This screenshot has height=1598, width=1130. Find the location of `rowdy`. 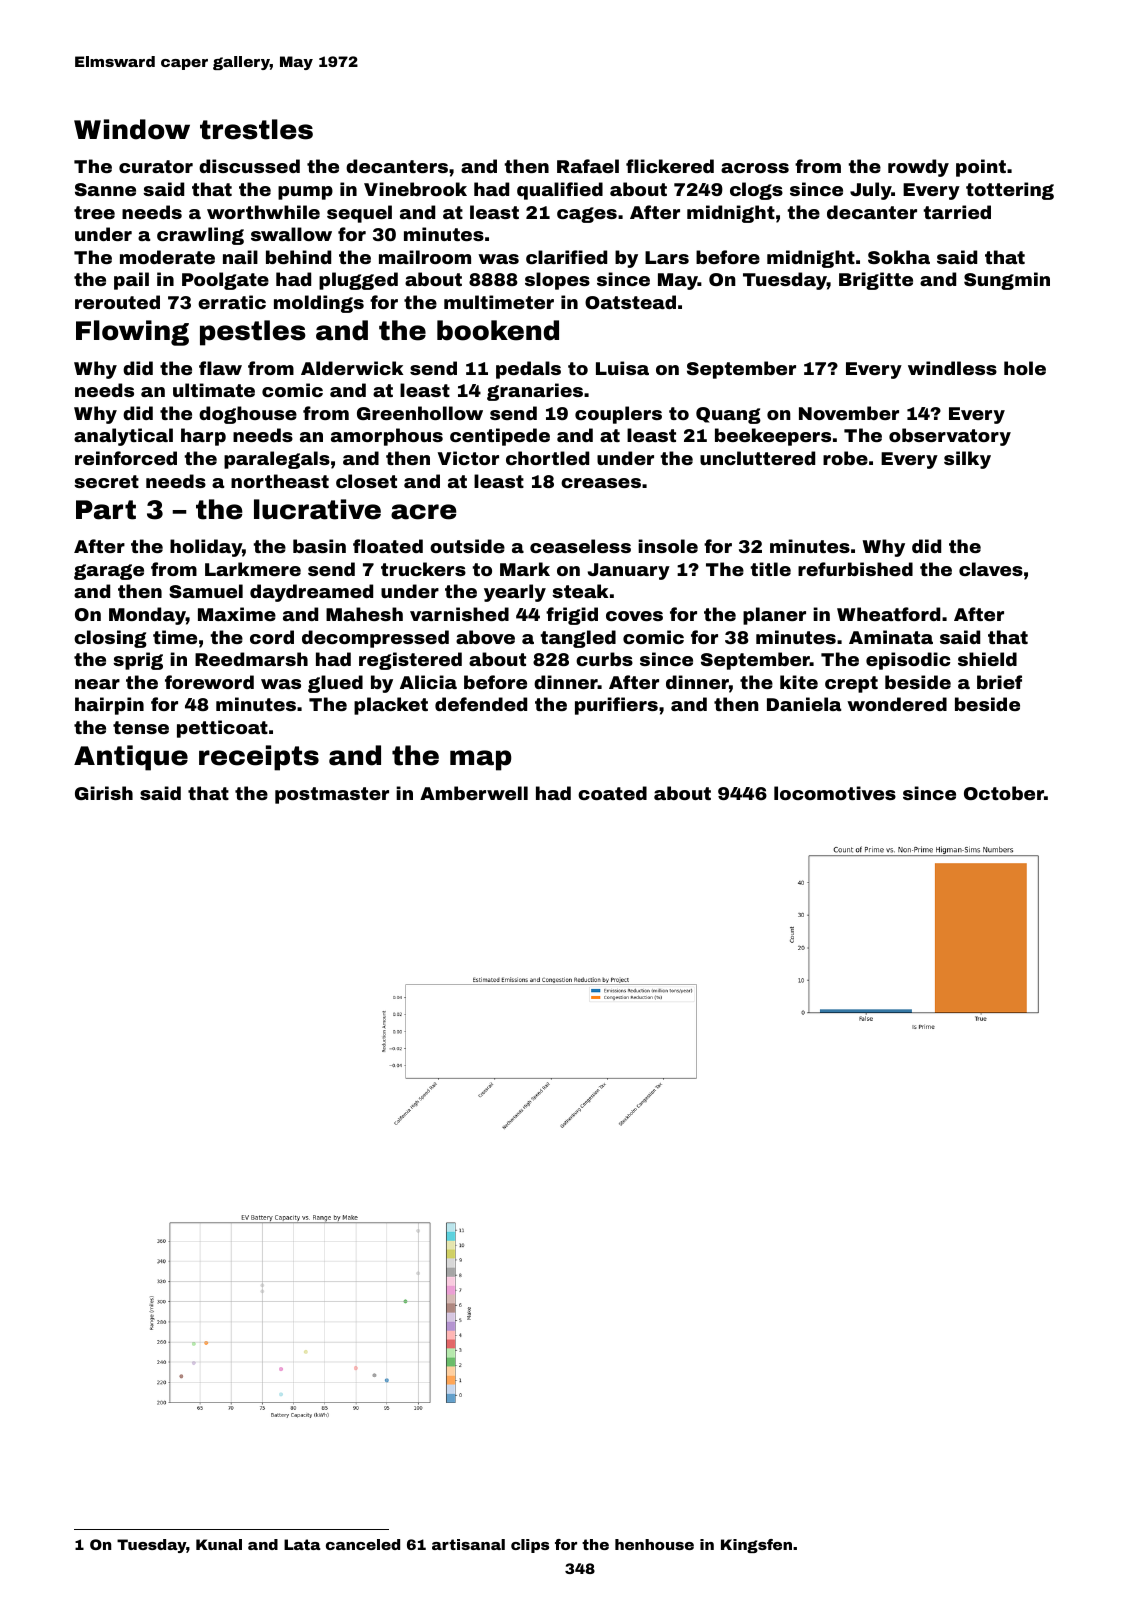

rowdy is located at coordinates (918, 168).
